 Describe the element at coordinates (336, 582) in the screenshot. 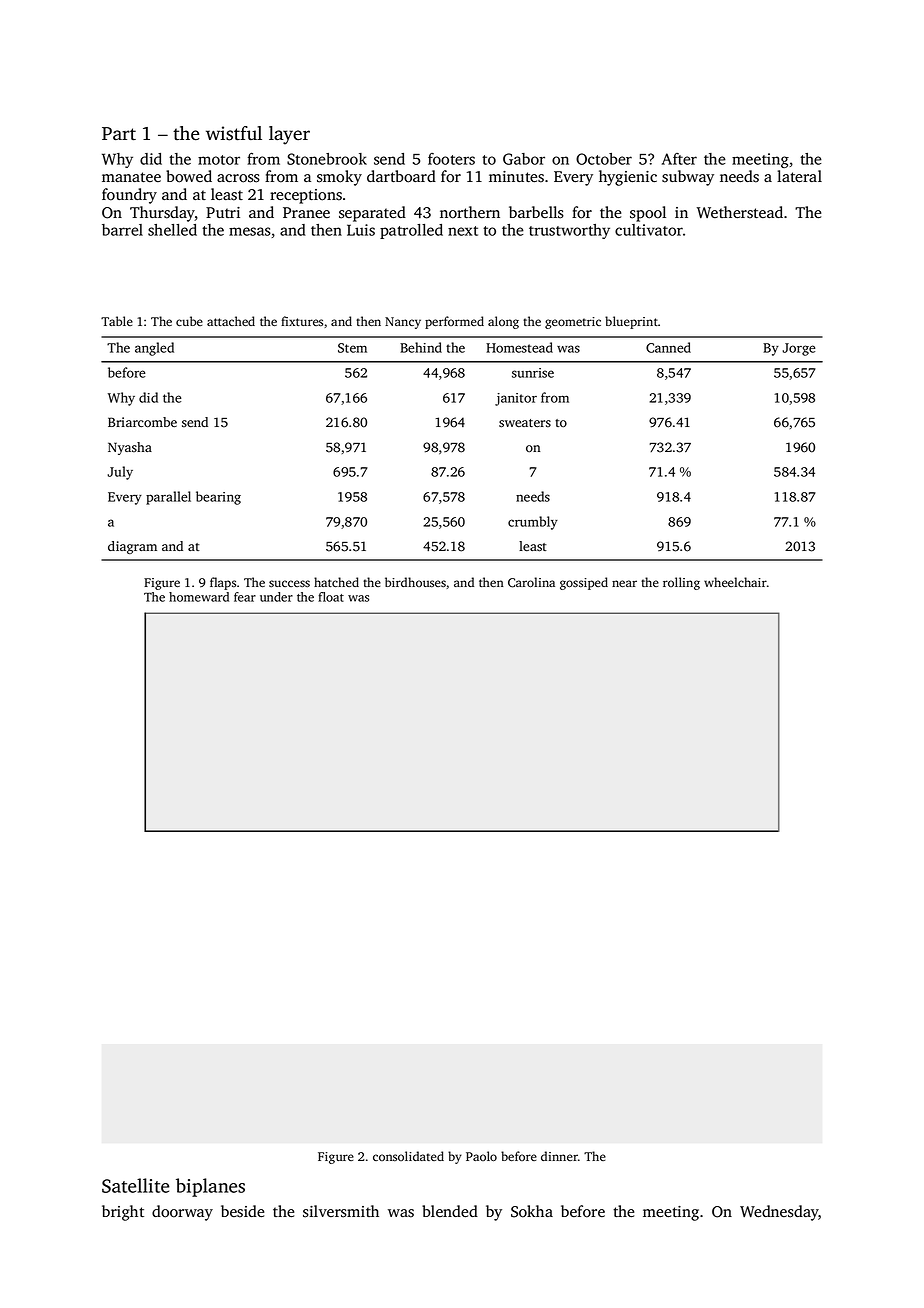

I see `hatched` at that location.
